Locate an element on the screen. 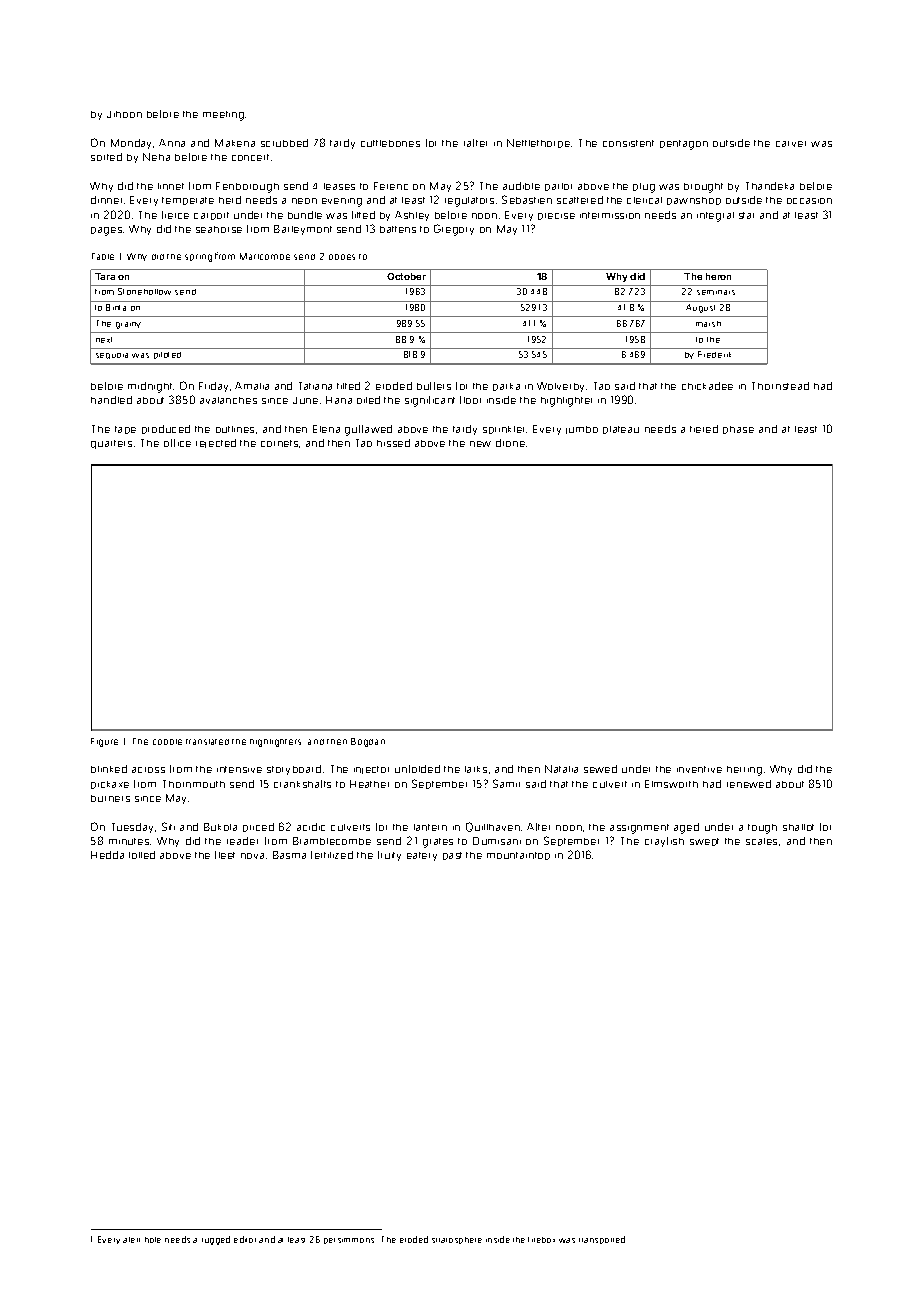 The height and width of the screenshot is (1308, 924). Siti is located at coordinates (168, 826).
